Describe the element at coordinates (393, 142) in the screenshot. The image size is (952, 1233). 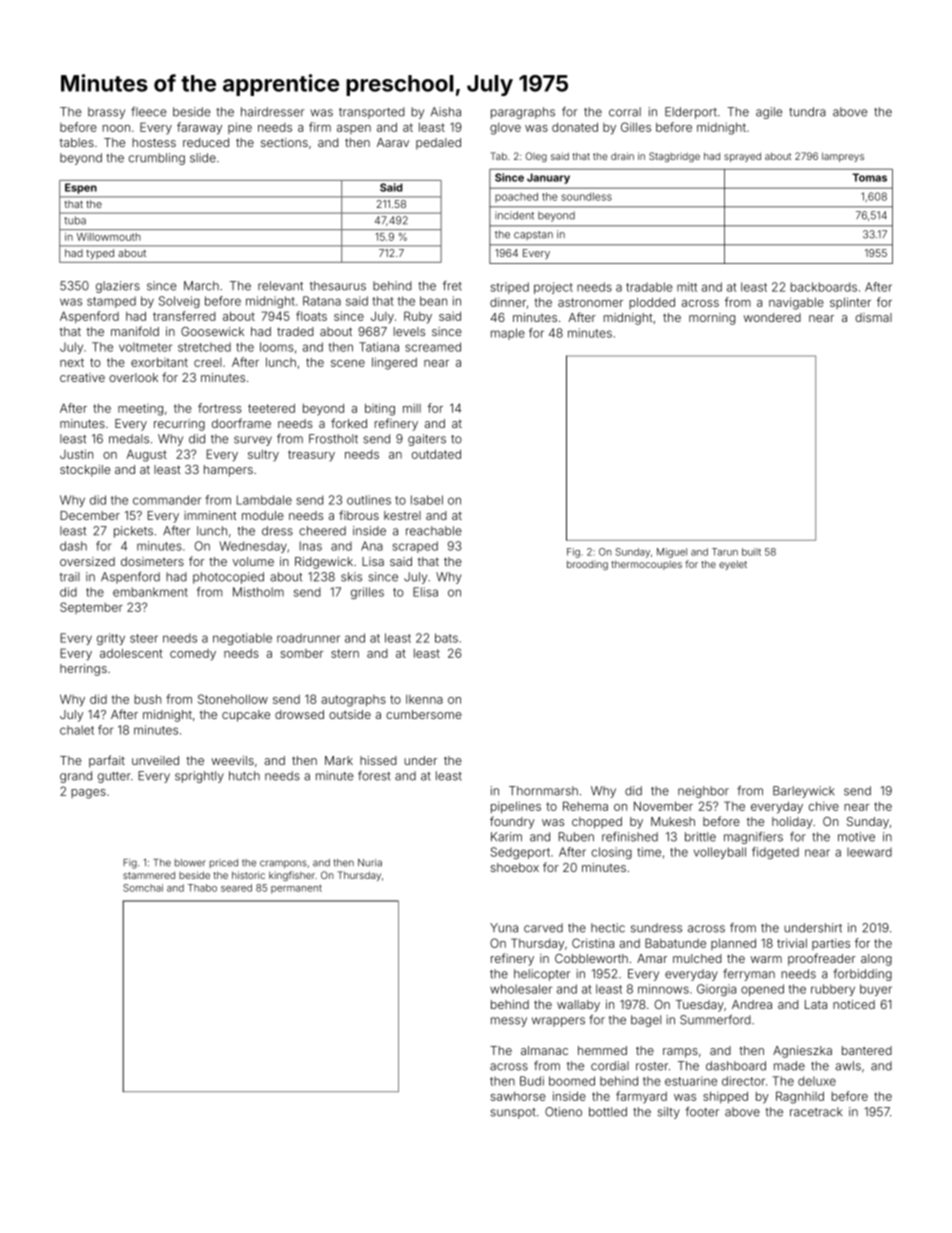
I see `Aarav` at that location.
